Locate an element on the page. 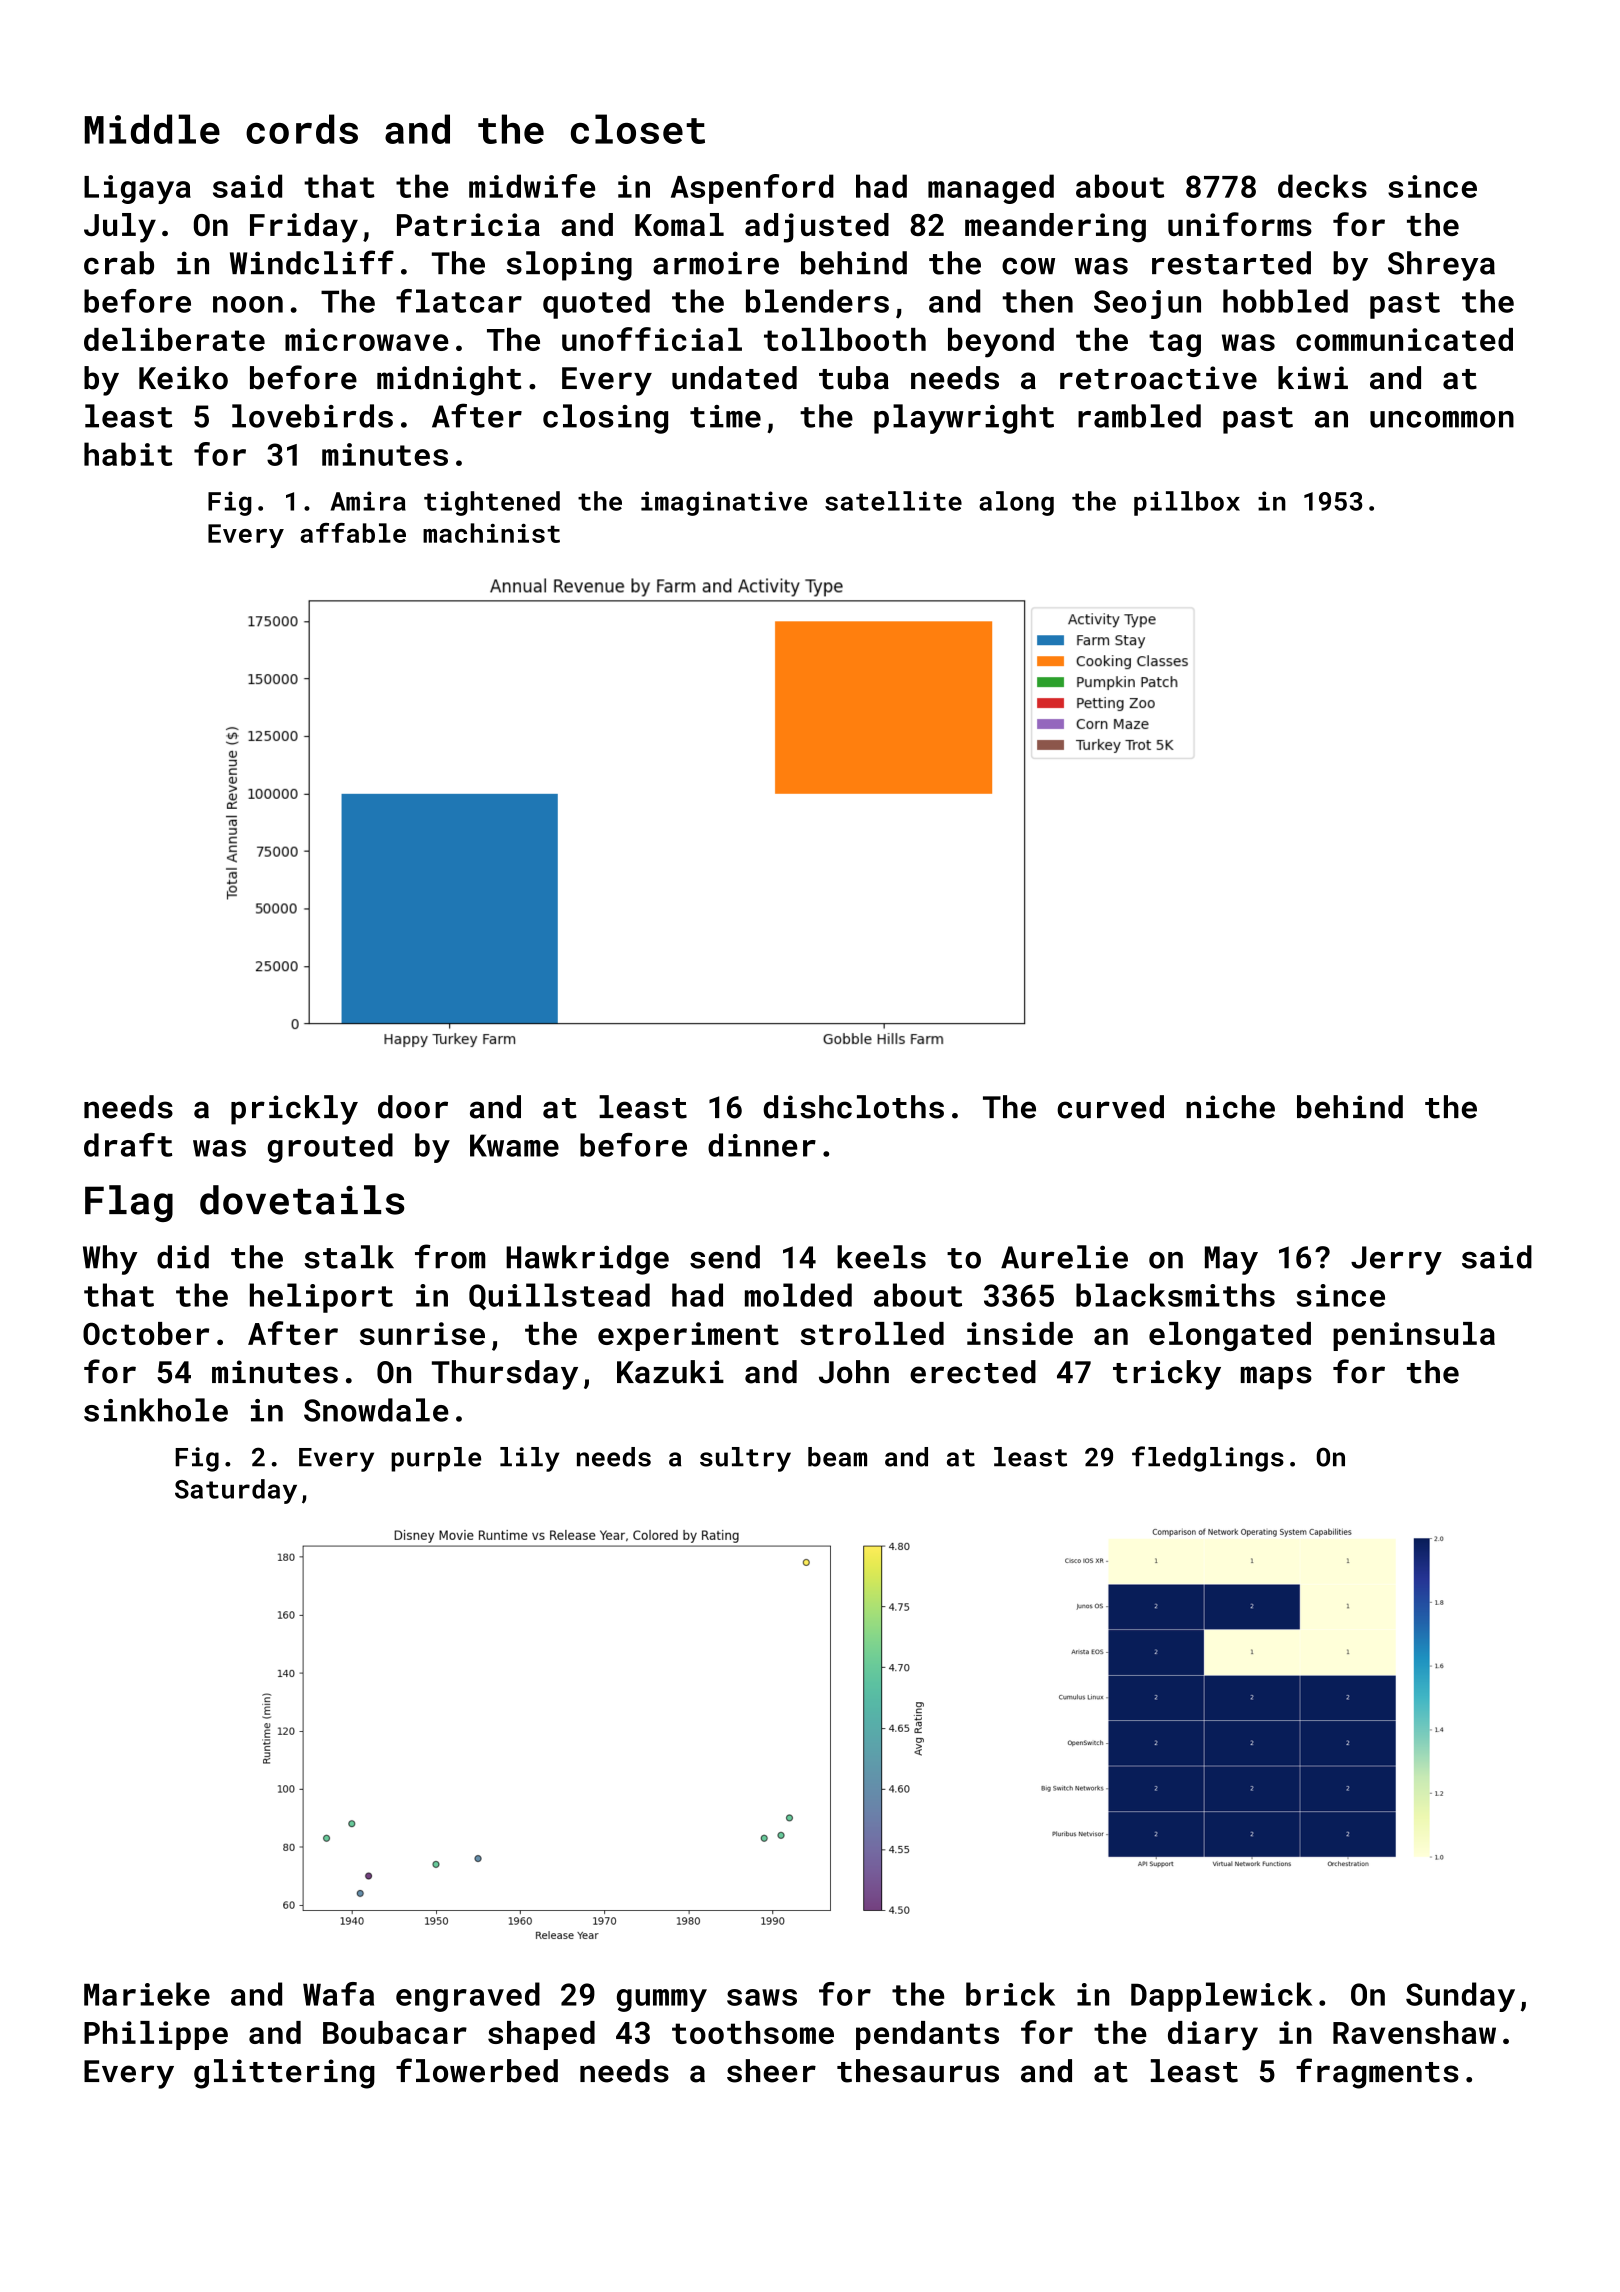 The height and width of the image is (2292, 1620). decks is located at coordinates (1322, 186).
